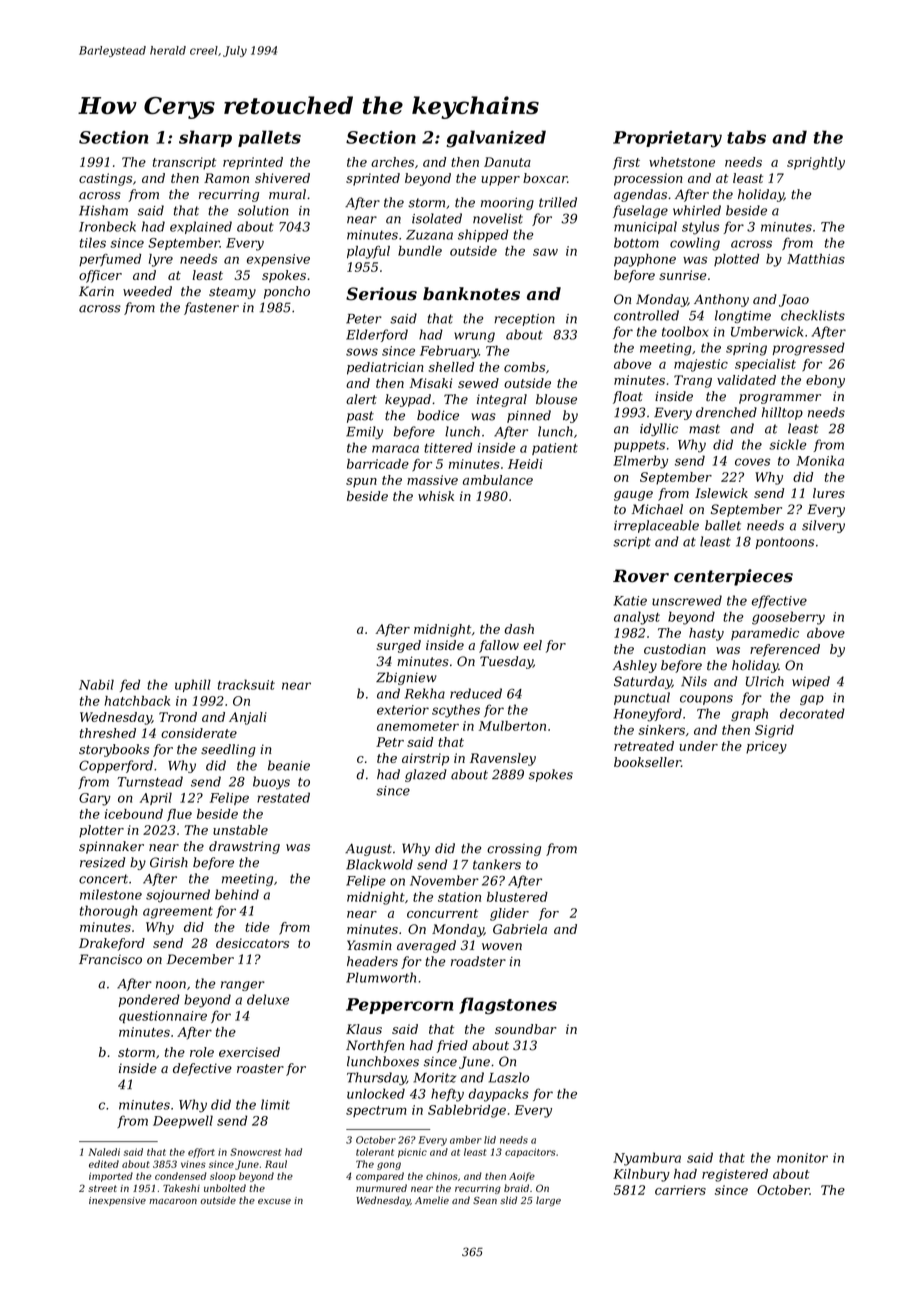  What do you see at coordinates (269, 138) in the screenshot?
I see `pallets` at bounding box center [269, 138].
